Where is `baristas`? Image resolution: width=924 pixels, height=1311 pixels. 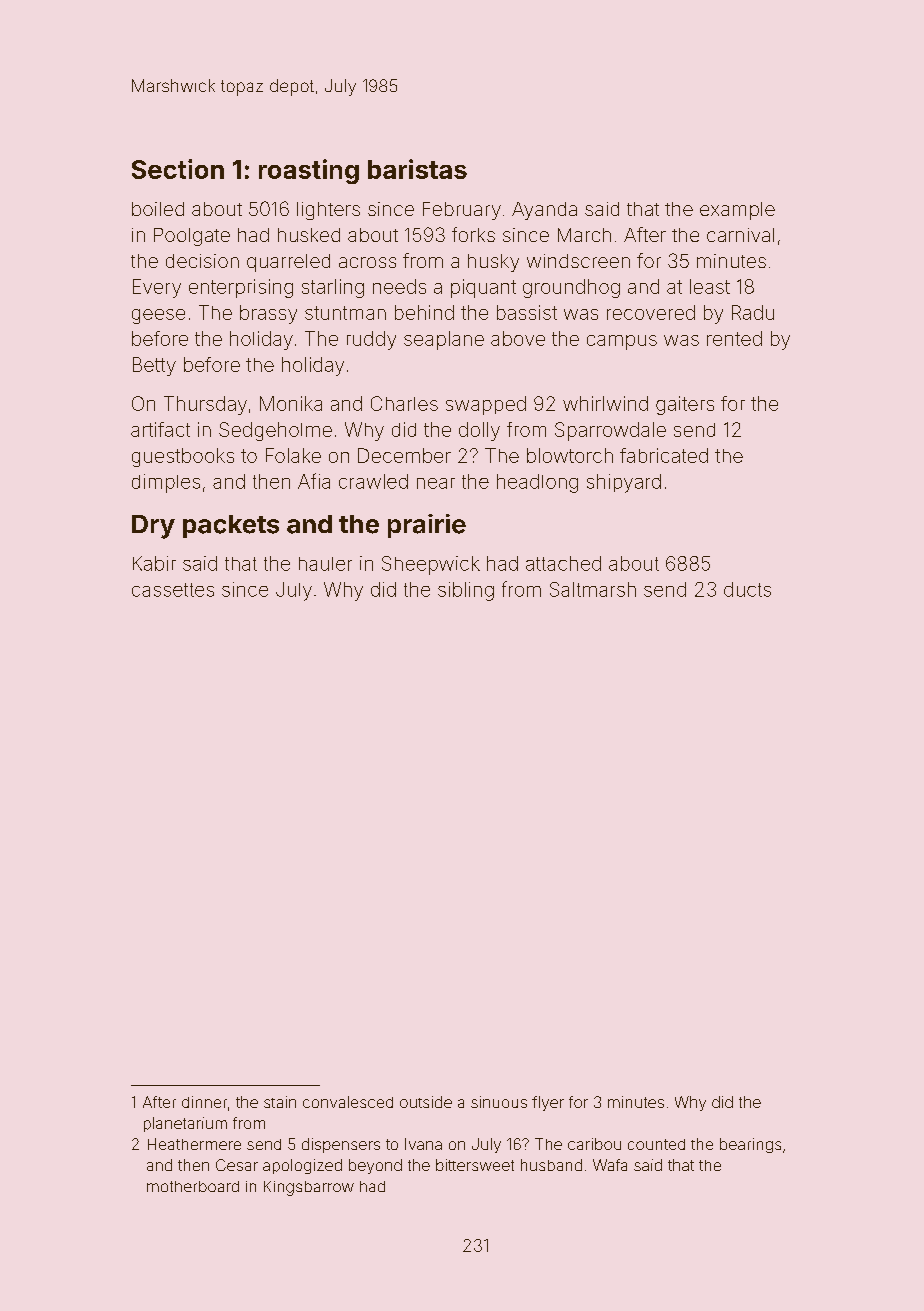
baristas is located at coordinates (417, 169).
